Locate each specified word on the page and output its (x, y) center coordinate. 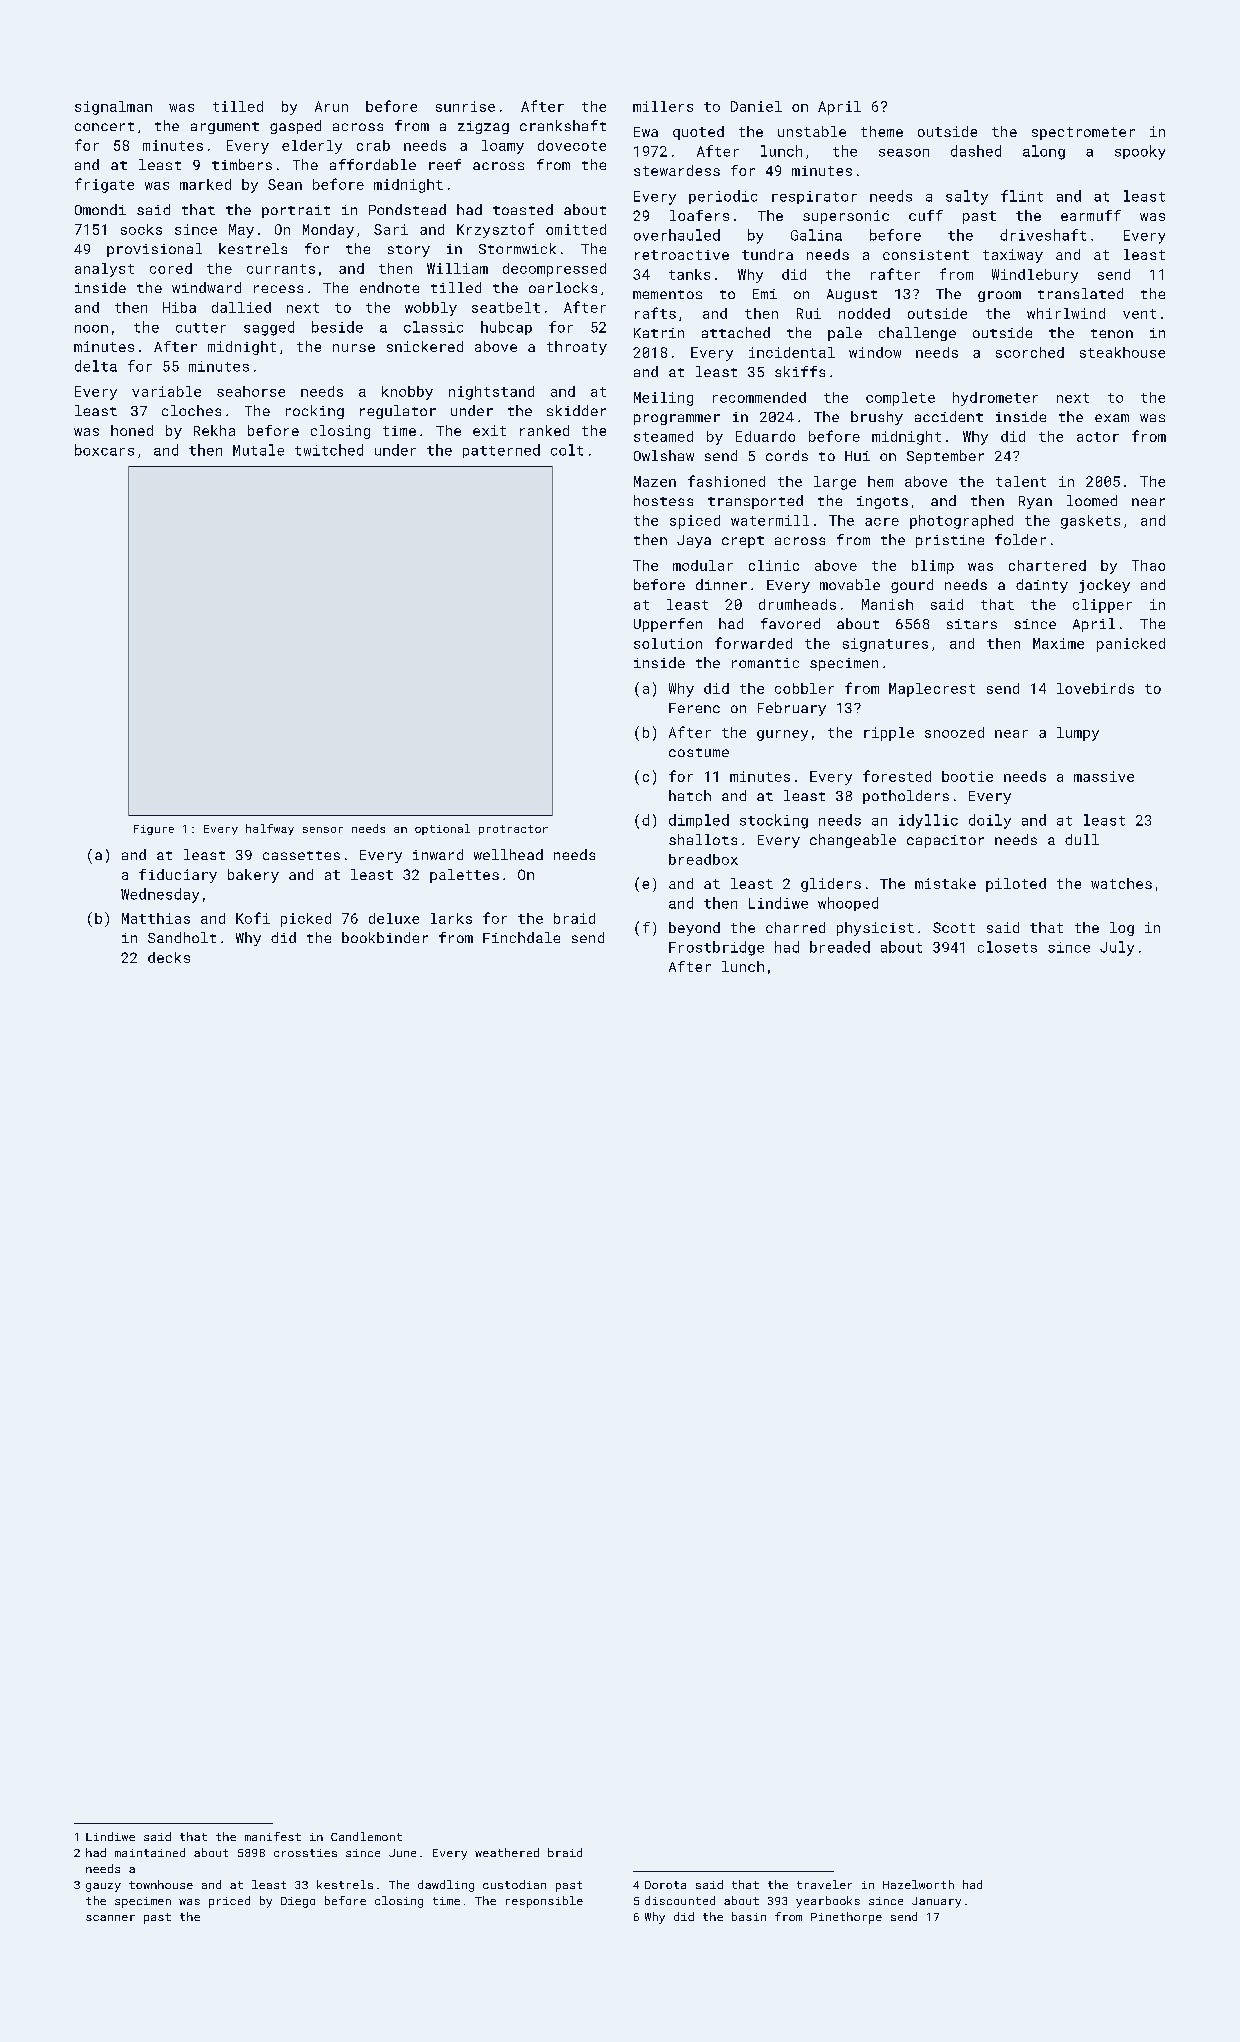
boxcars (104, 450)
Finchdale (521, 937)
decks (169, 957)
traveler (824, 1884)
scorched (1030, 352)
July (1117, 948)
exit (489, 430)
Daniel (756, 106)
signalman (113, 108)
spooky (1140, 152)
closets (1007, 947)
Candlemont (366, 1836)
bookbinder (385, 937)
